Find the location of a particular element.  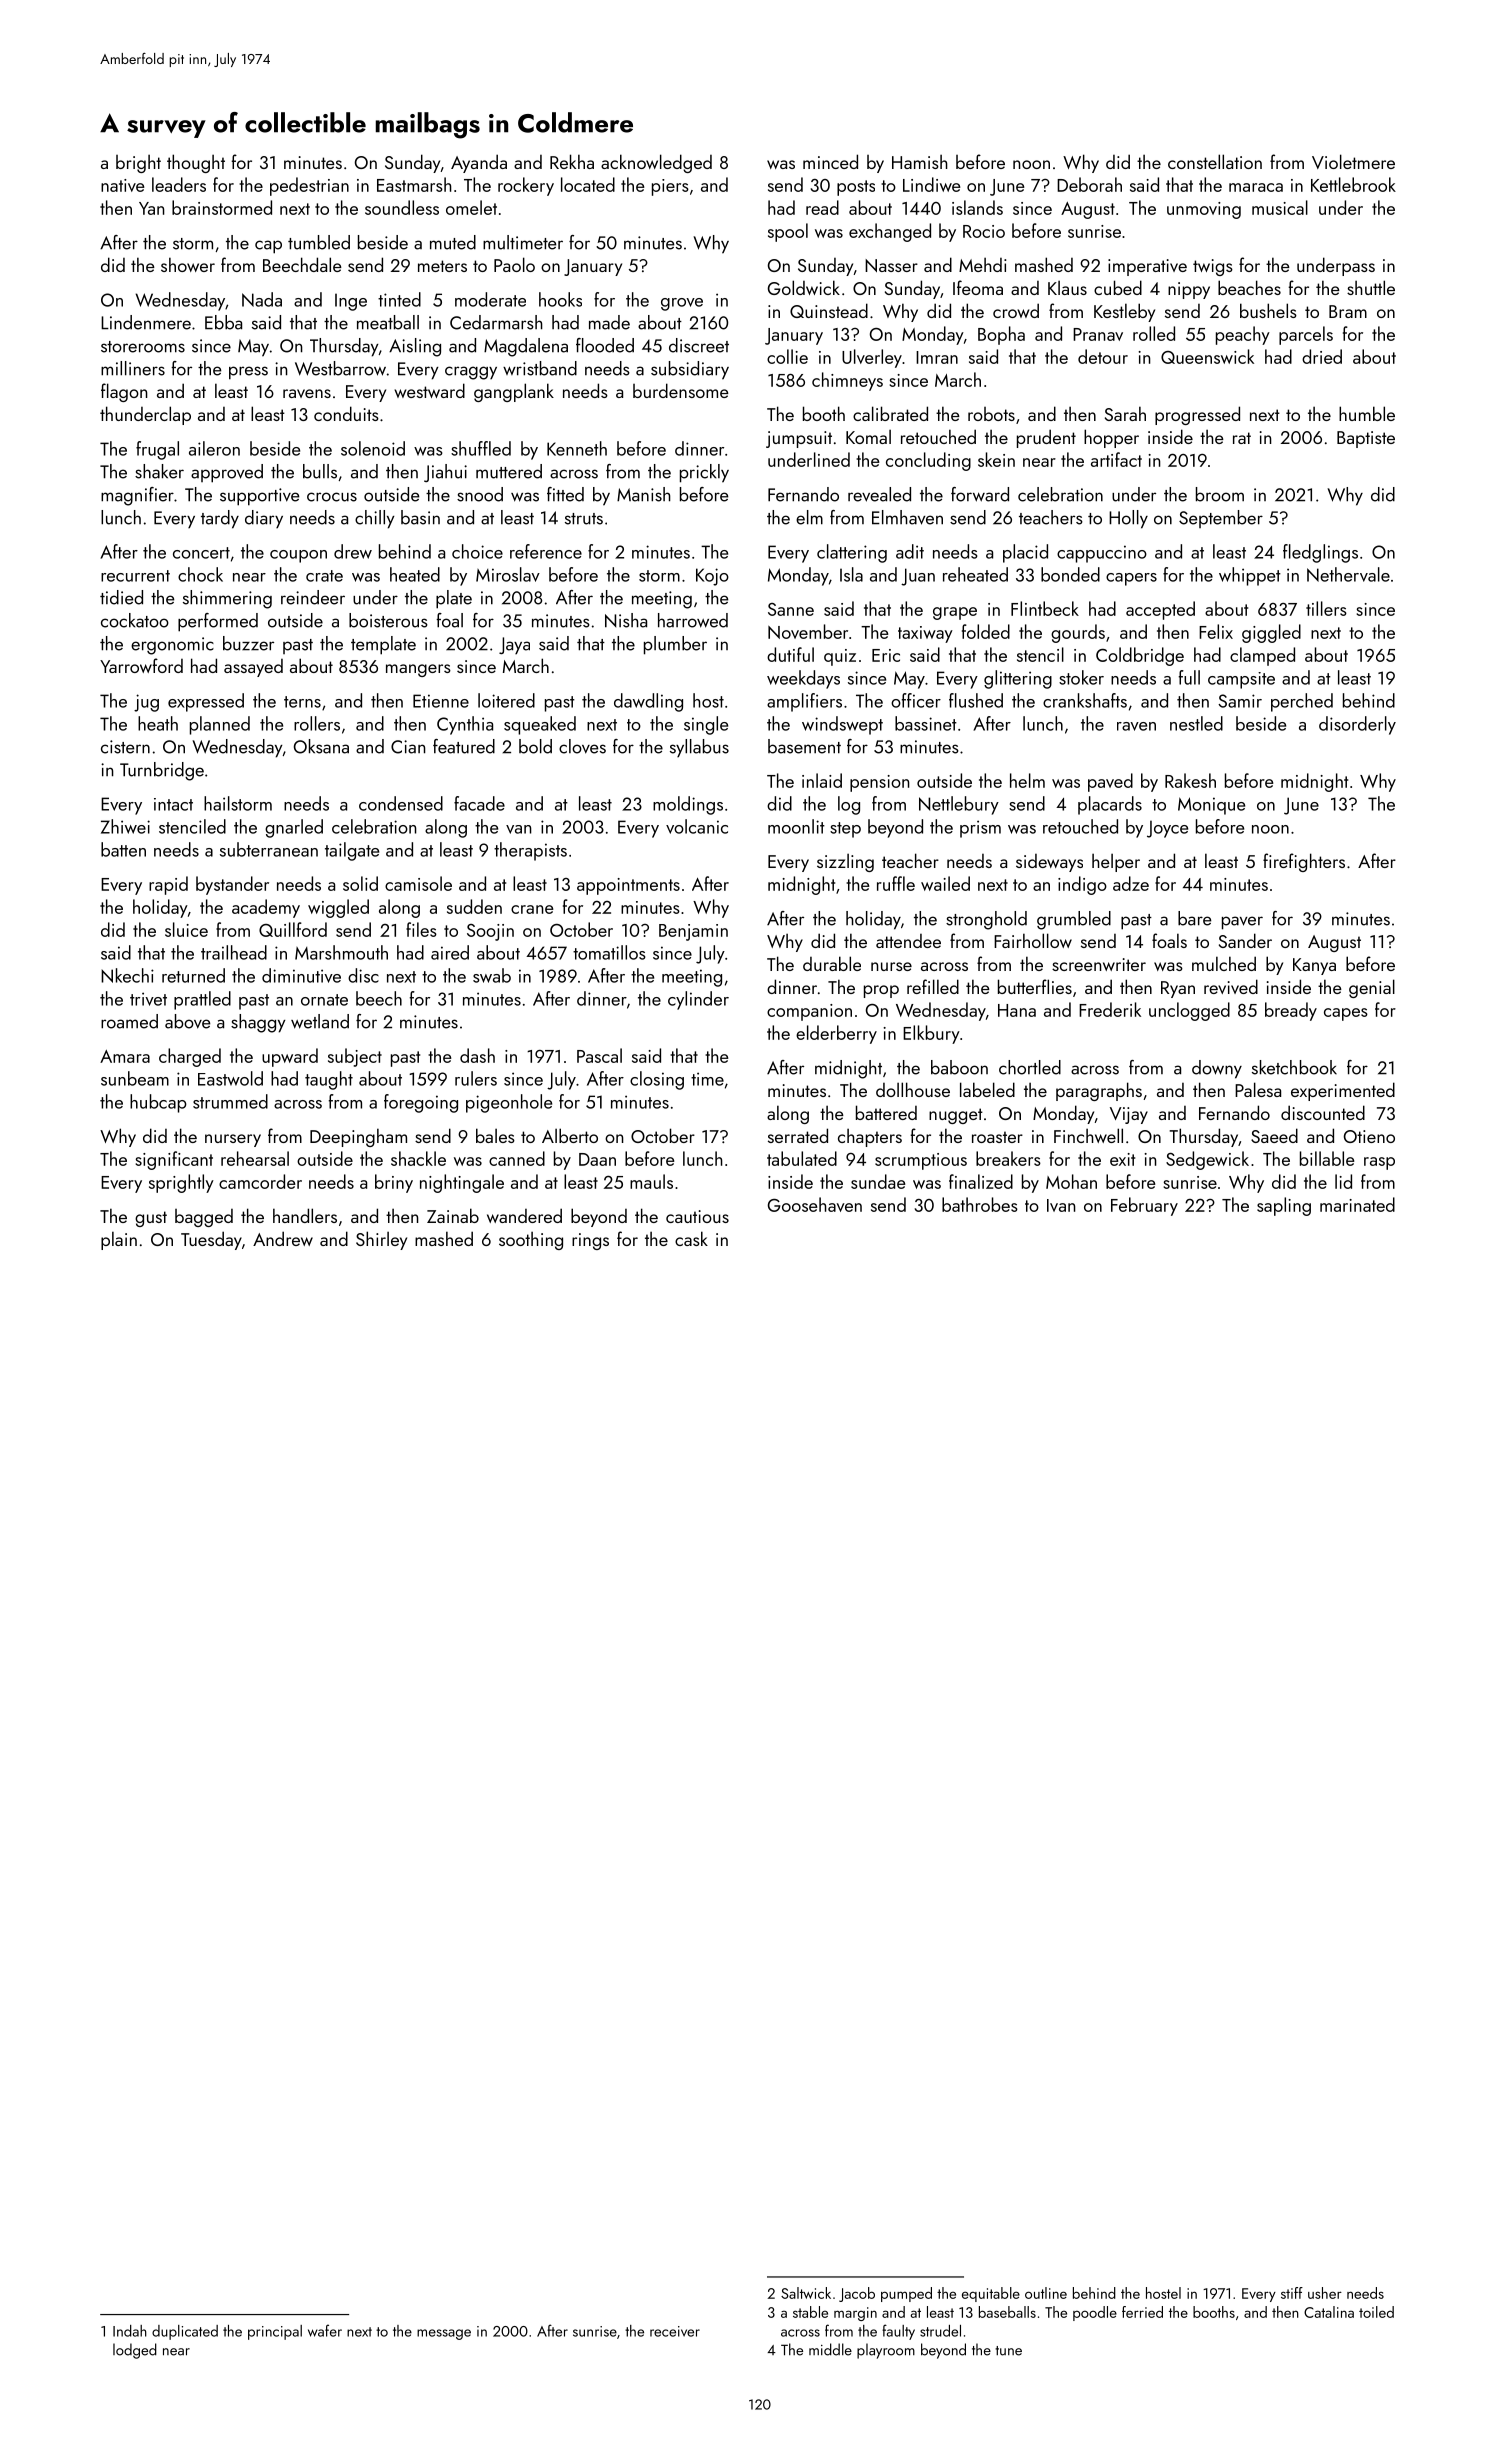

thought is located at coordinates (196, 163).
